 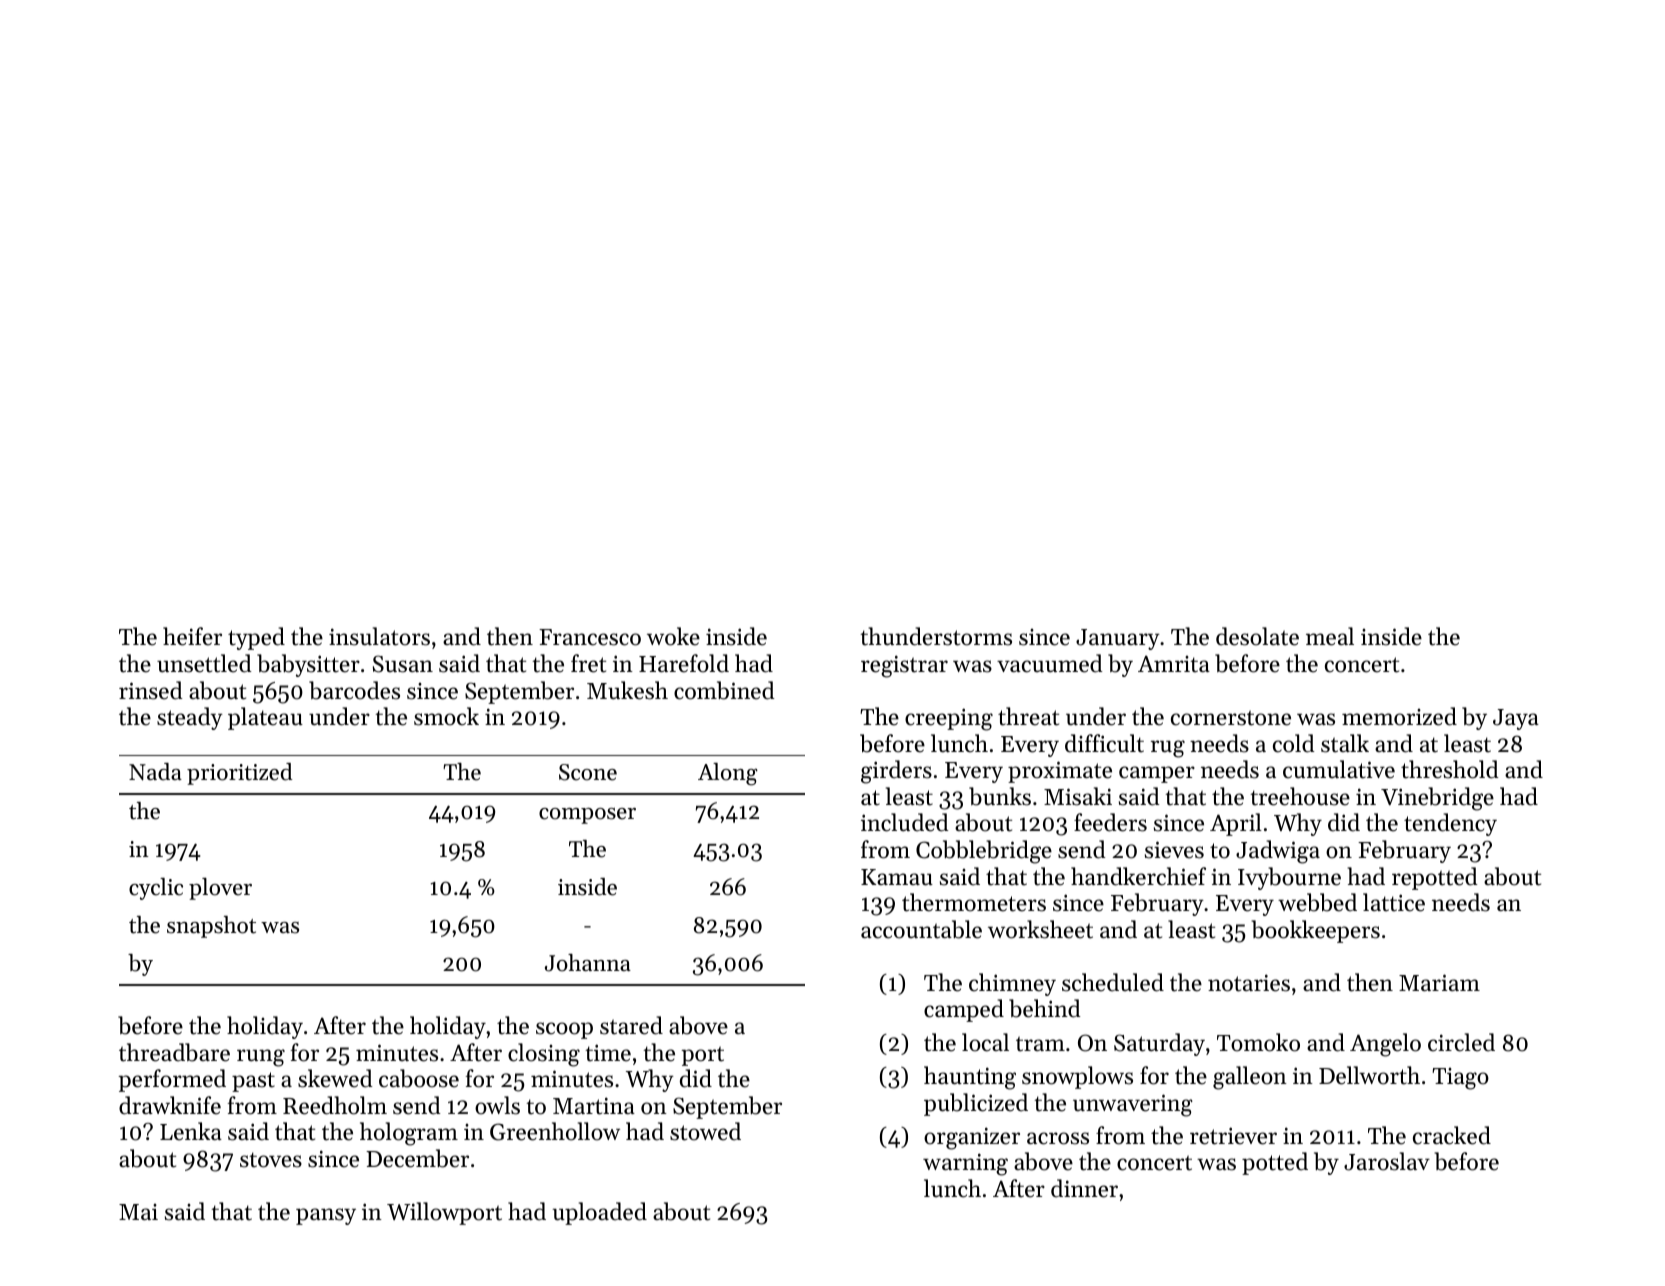 What do you see at coordinates (1118, 639) in the screenshot?
I see `January` at bounding box center [1118, 639].
